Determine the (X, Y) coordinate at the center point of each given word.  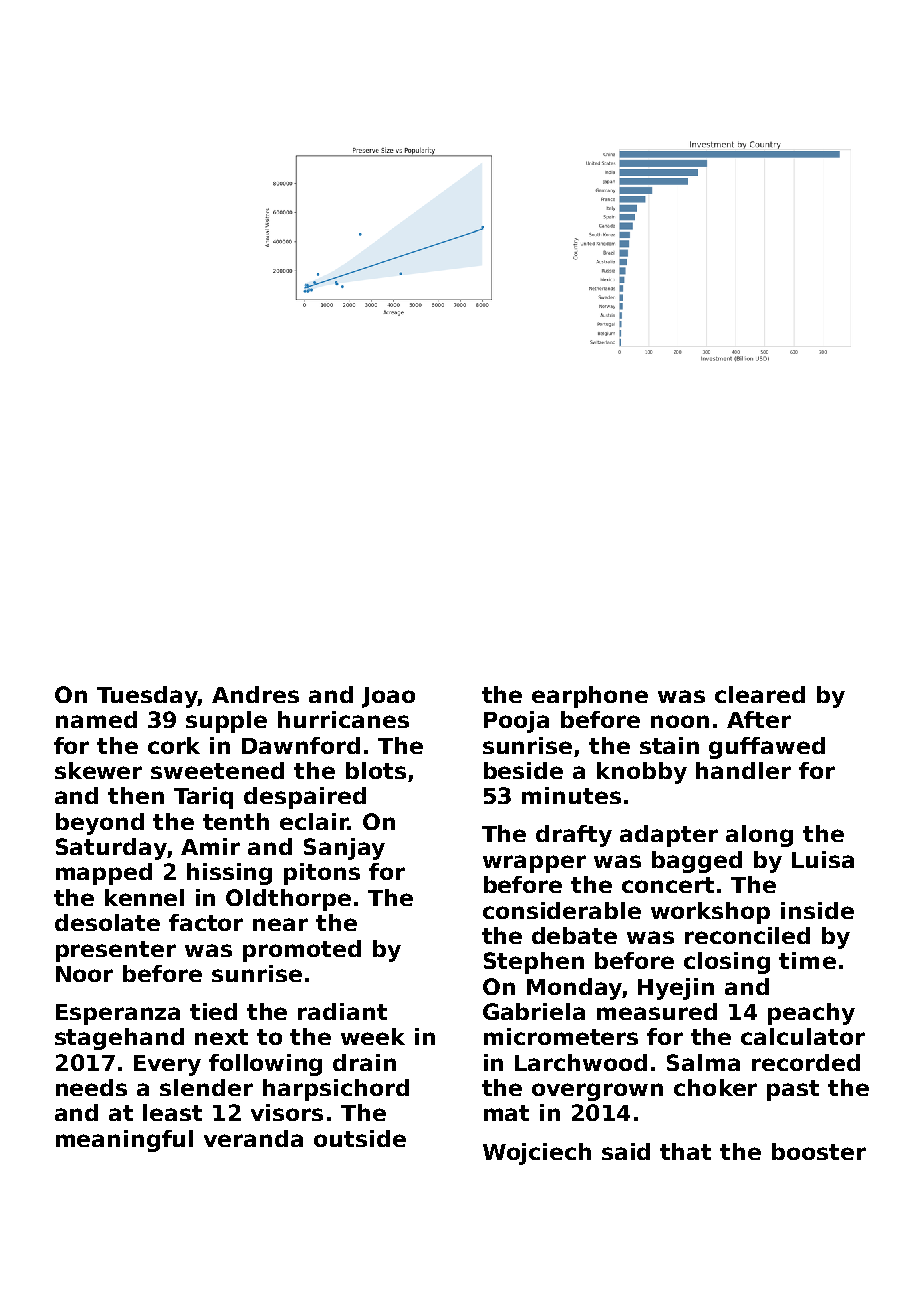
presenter (116, 951)
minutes (571, 795)
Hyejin (676, 989)
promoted (302, 951)
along (759, 836)
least (172, 1112)
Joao (388, 697)
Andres (255, 694)
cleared (760, 694)
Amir (210, 846)
